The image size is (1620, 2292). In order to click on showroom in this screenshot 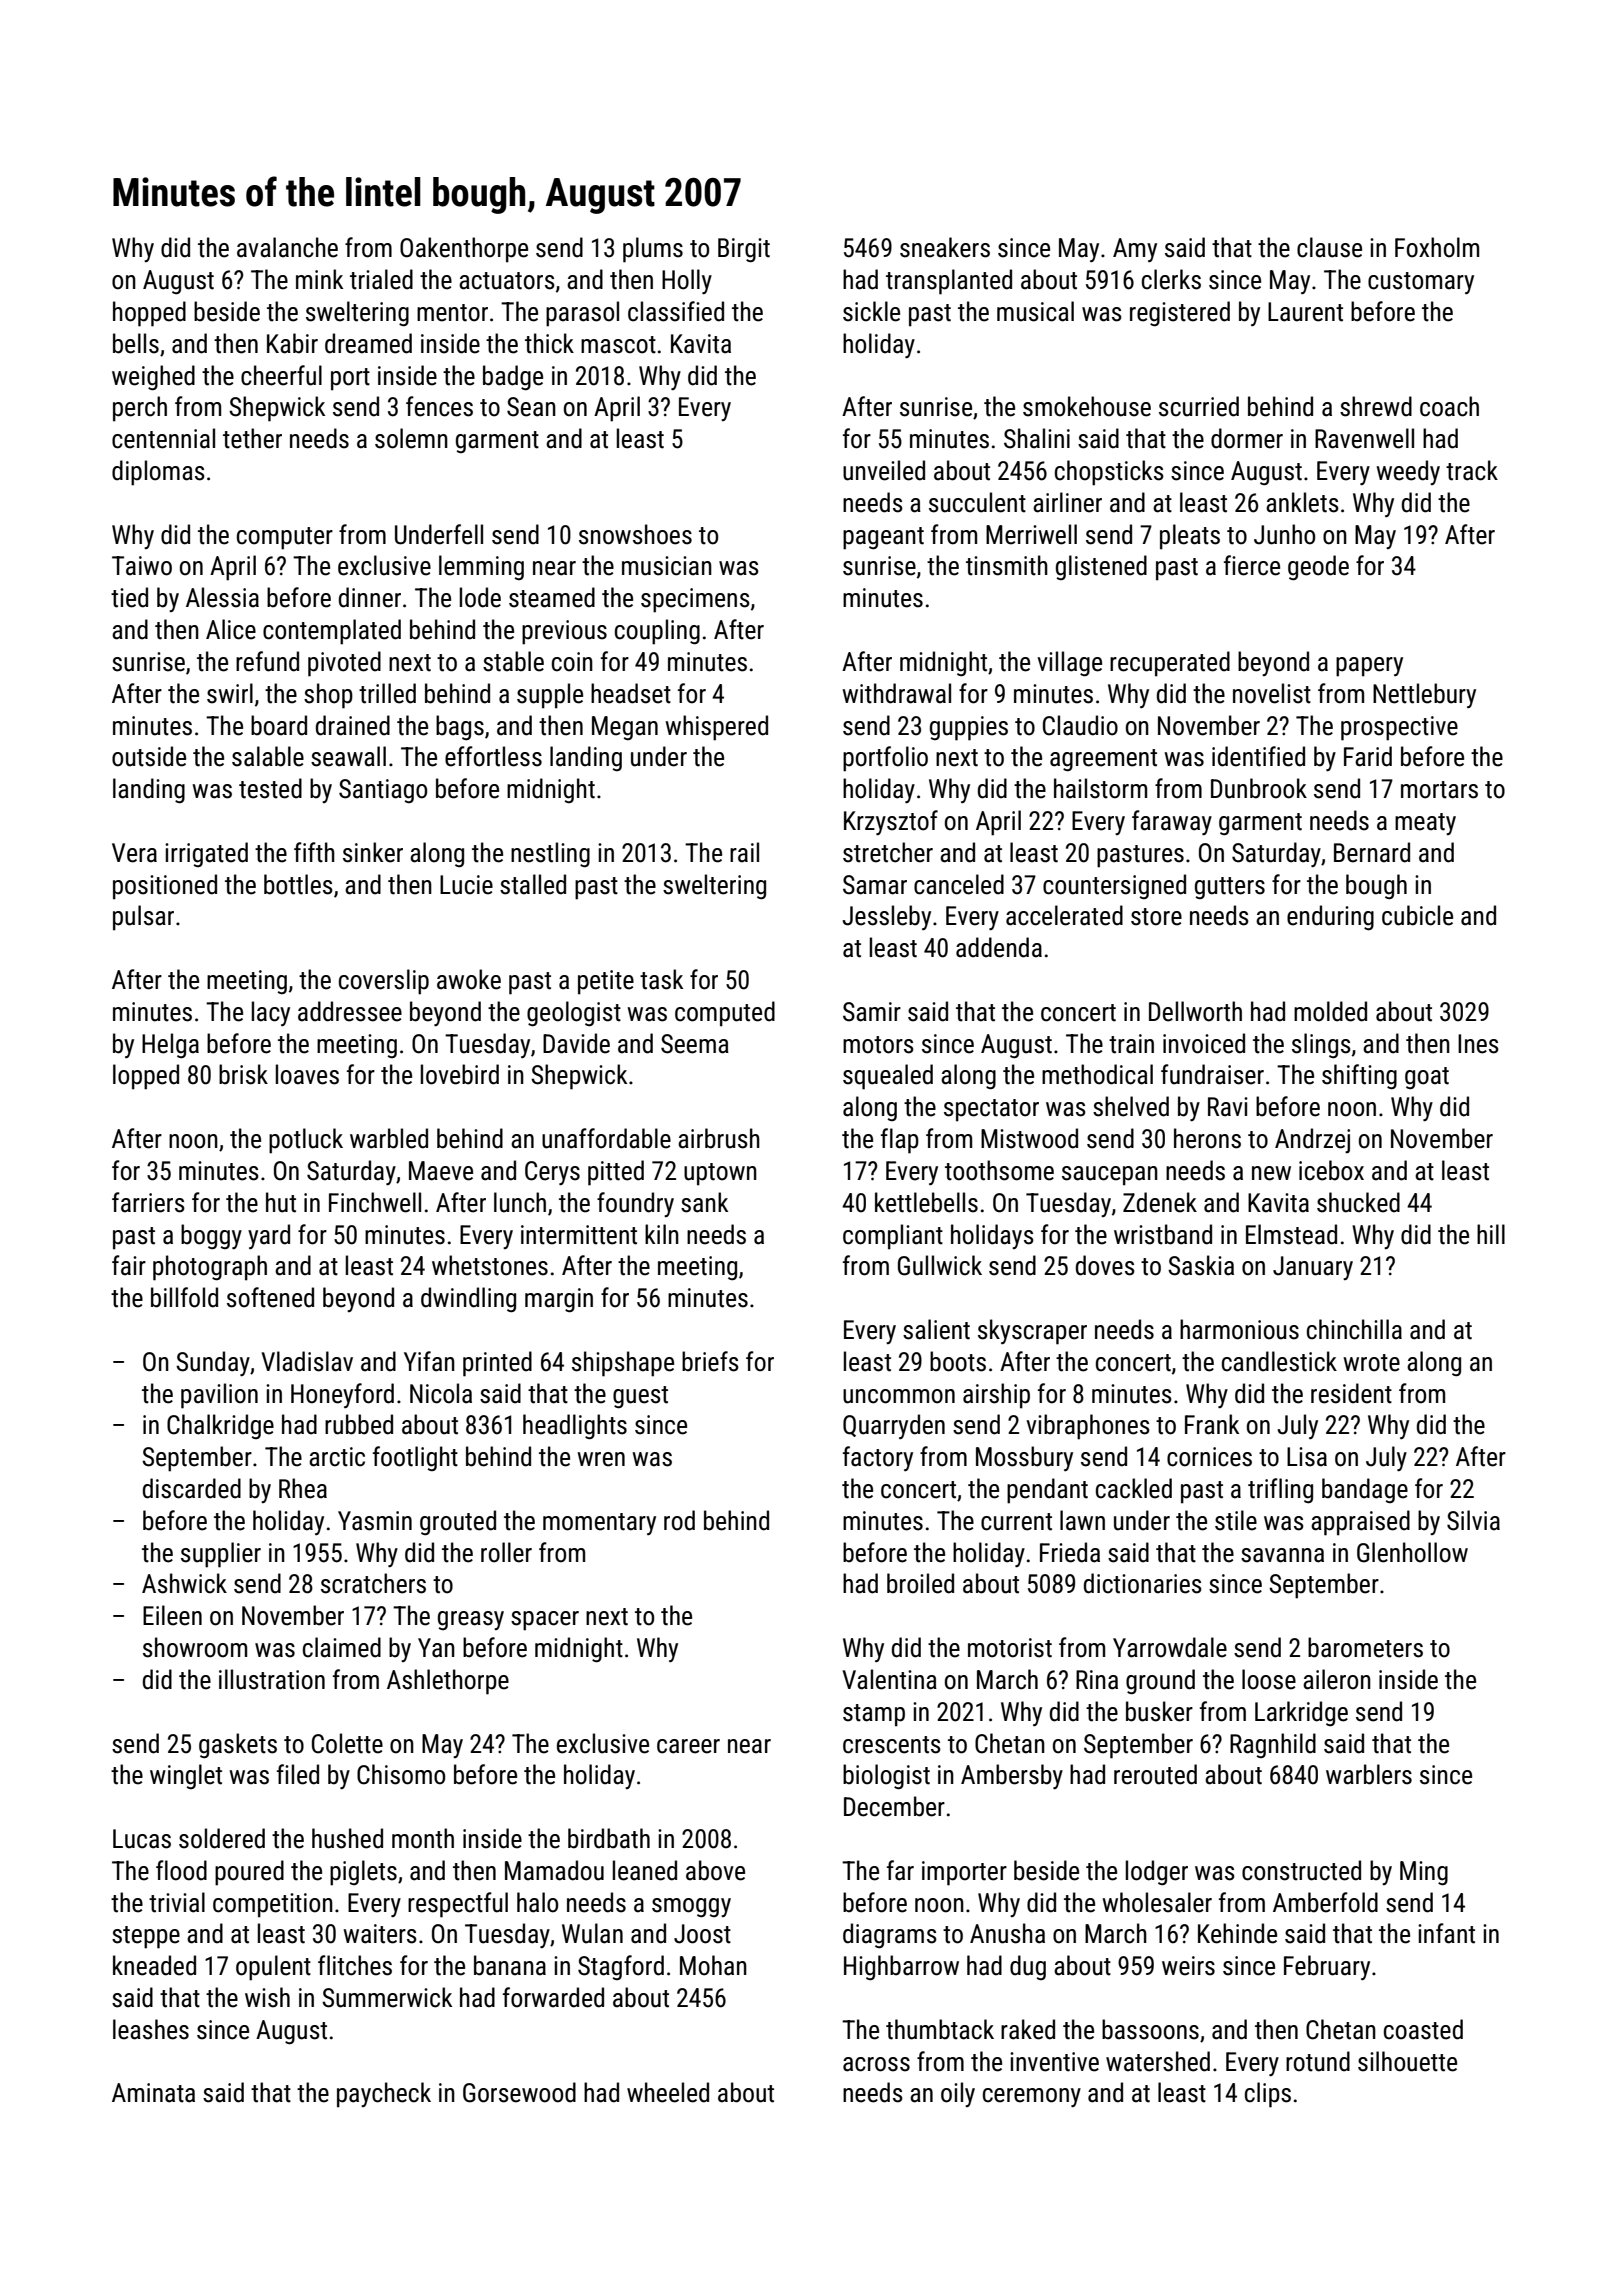, I will do `click(195, 1647)`.
